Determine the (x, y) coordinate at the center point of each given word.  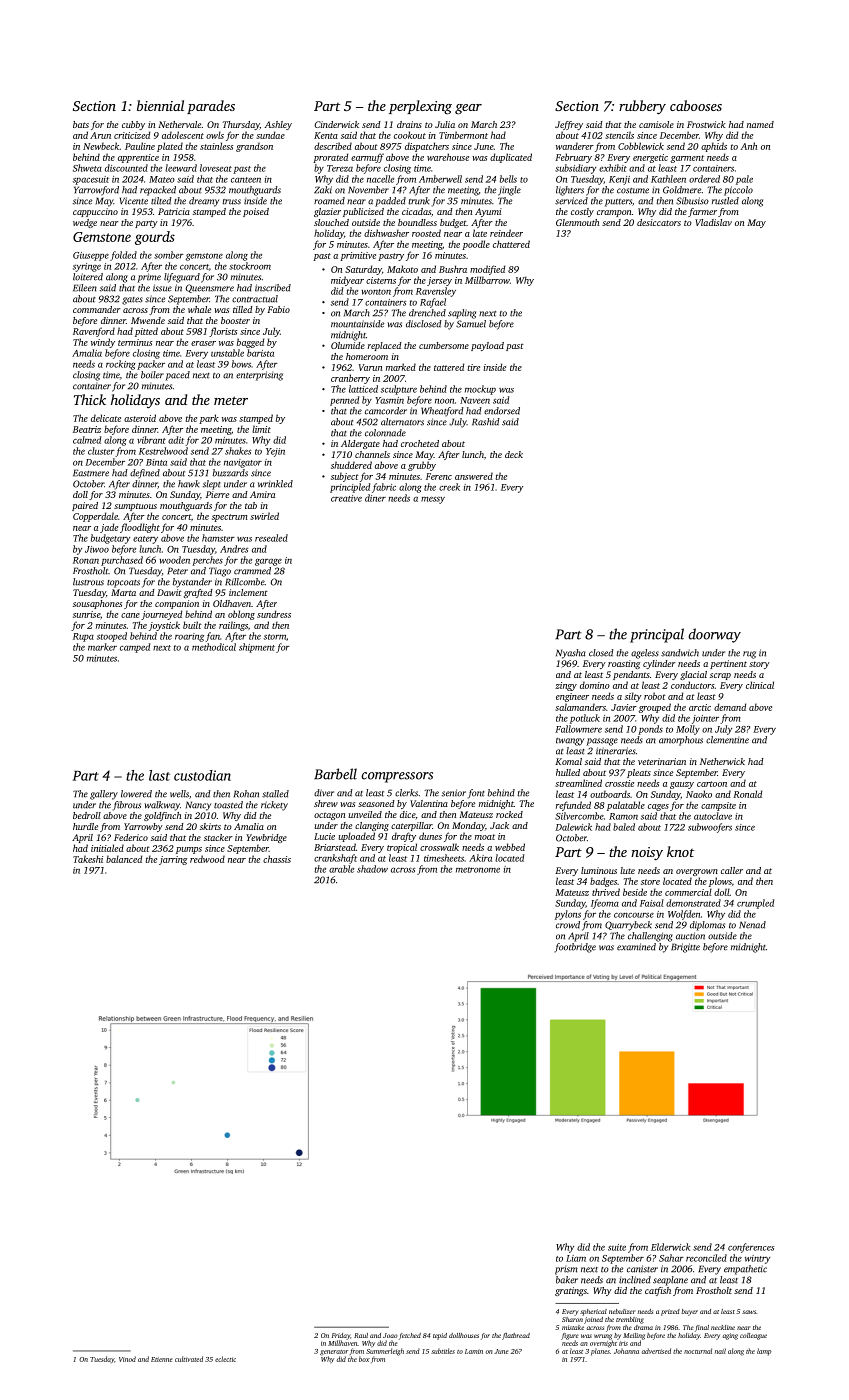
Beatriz (87, 429)
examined (636, 947)
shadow (372, 869)
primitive (358, 256)
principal (657, 635)
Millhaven (343, 1343)
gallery (104, 795)
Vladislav (713, 222)
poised (256, 212)
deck (514, 454)
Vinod (127, 1359)
